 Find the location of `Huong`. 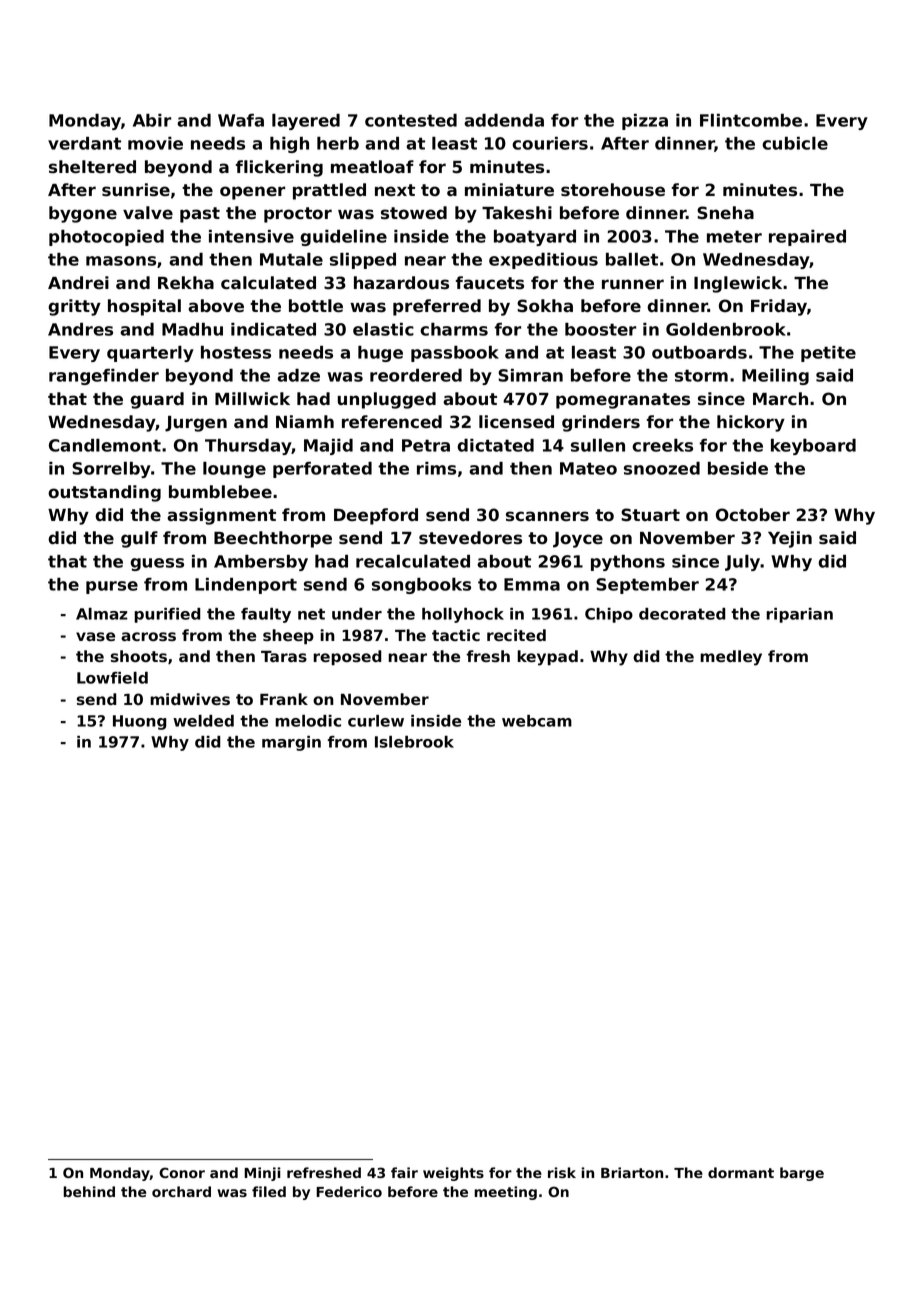

Huong is located at coordinates (139, 722).
